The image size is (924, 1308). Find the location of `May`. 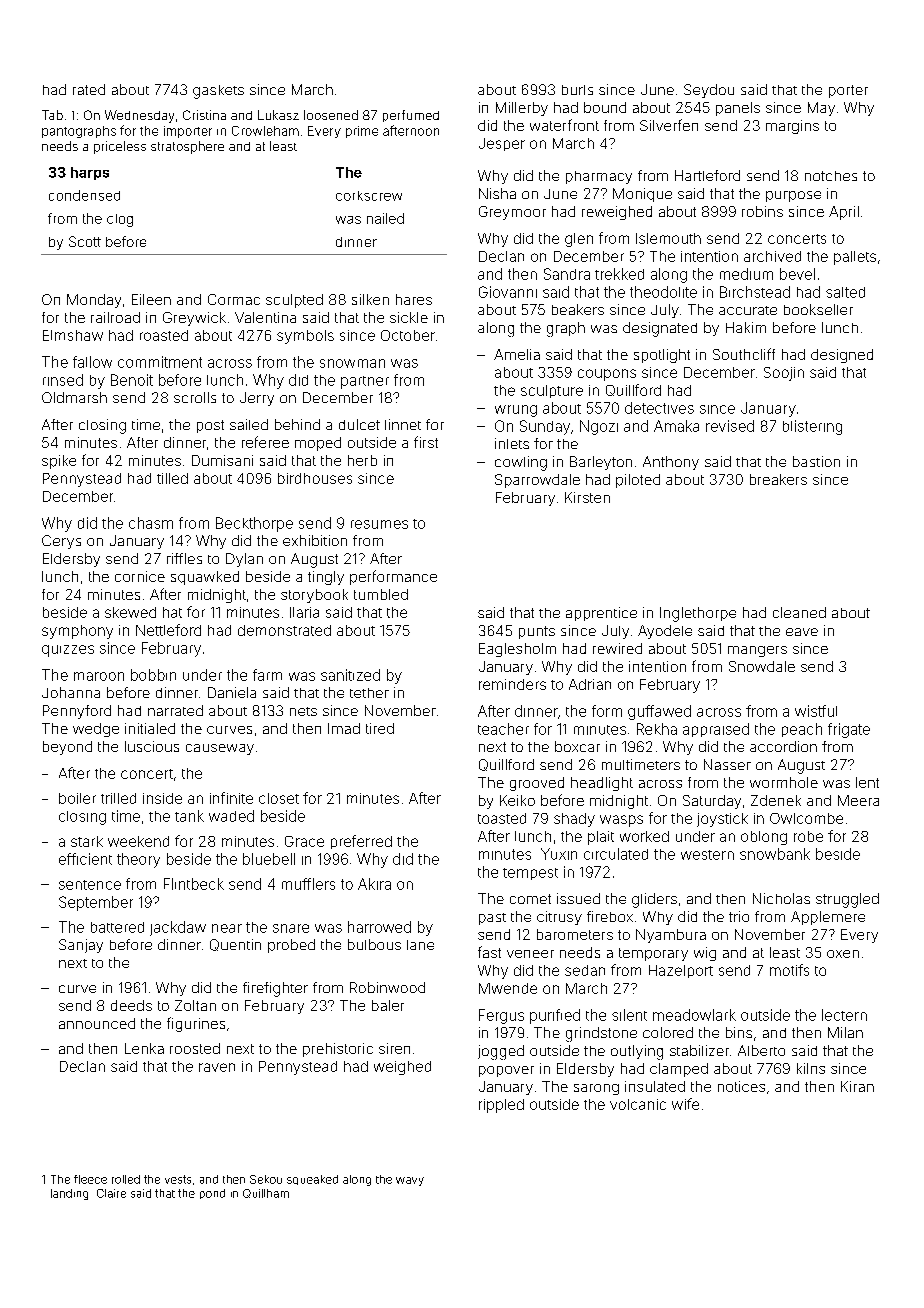

May is located at coordinates (821, 109).
